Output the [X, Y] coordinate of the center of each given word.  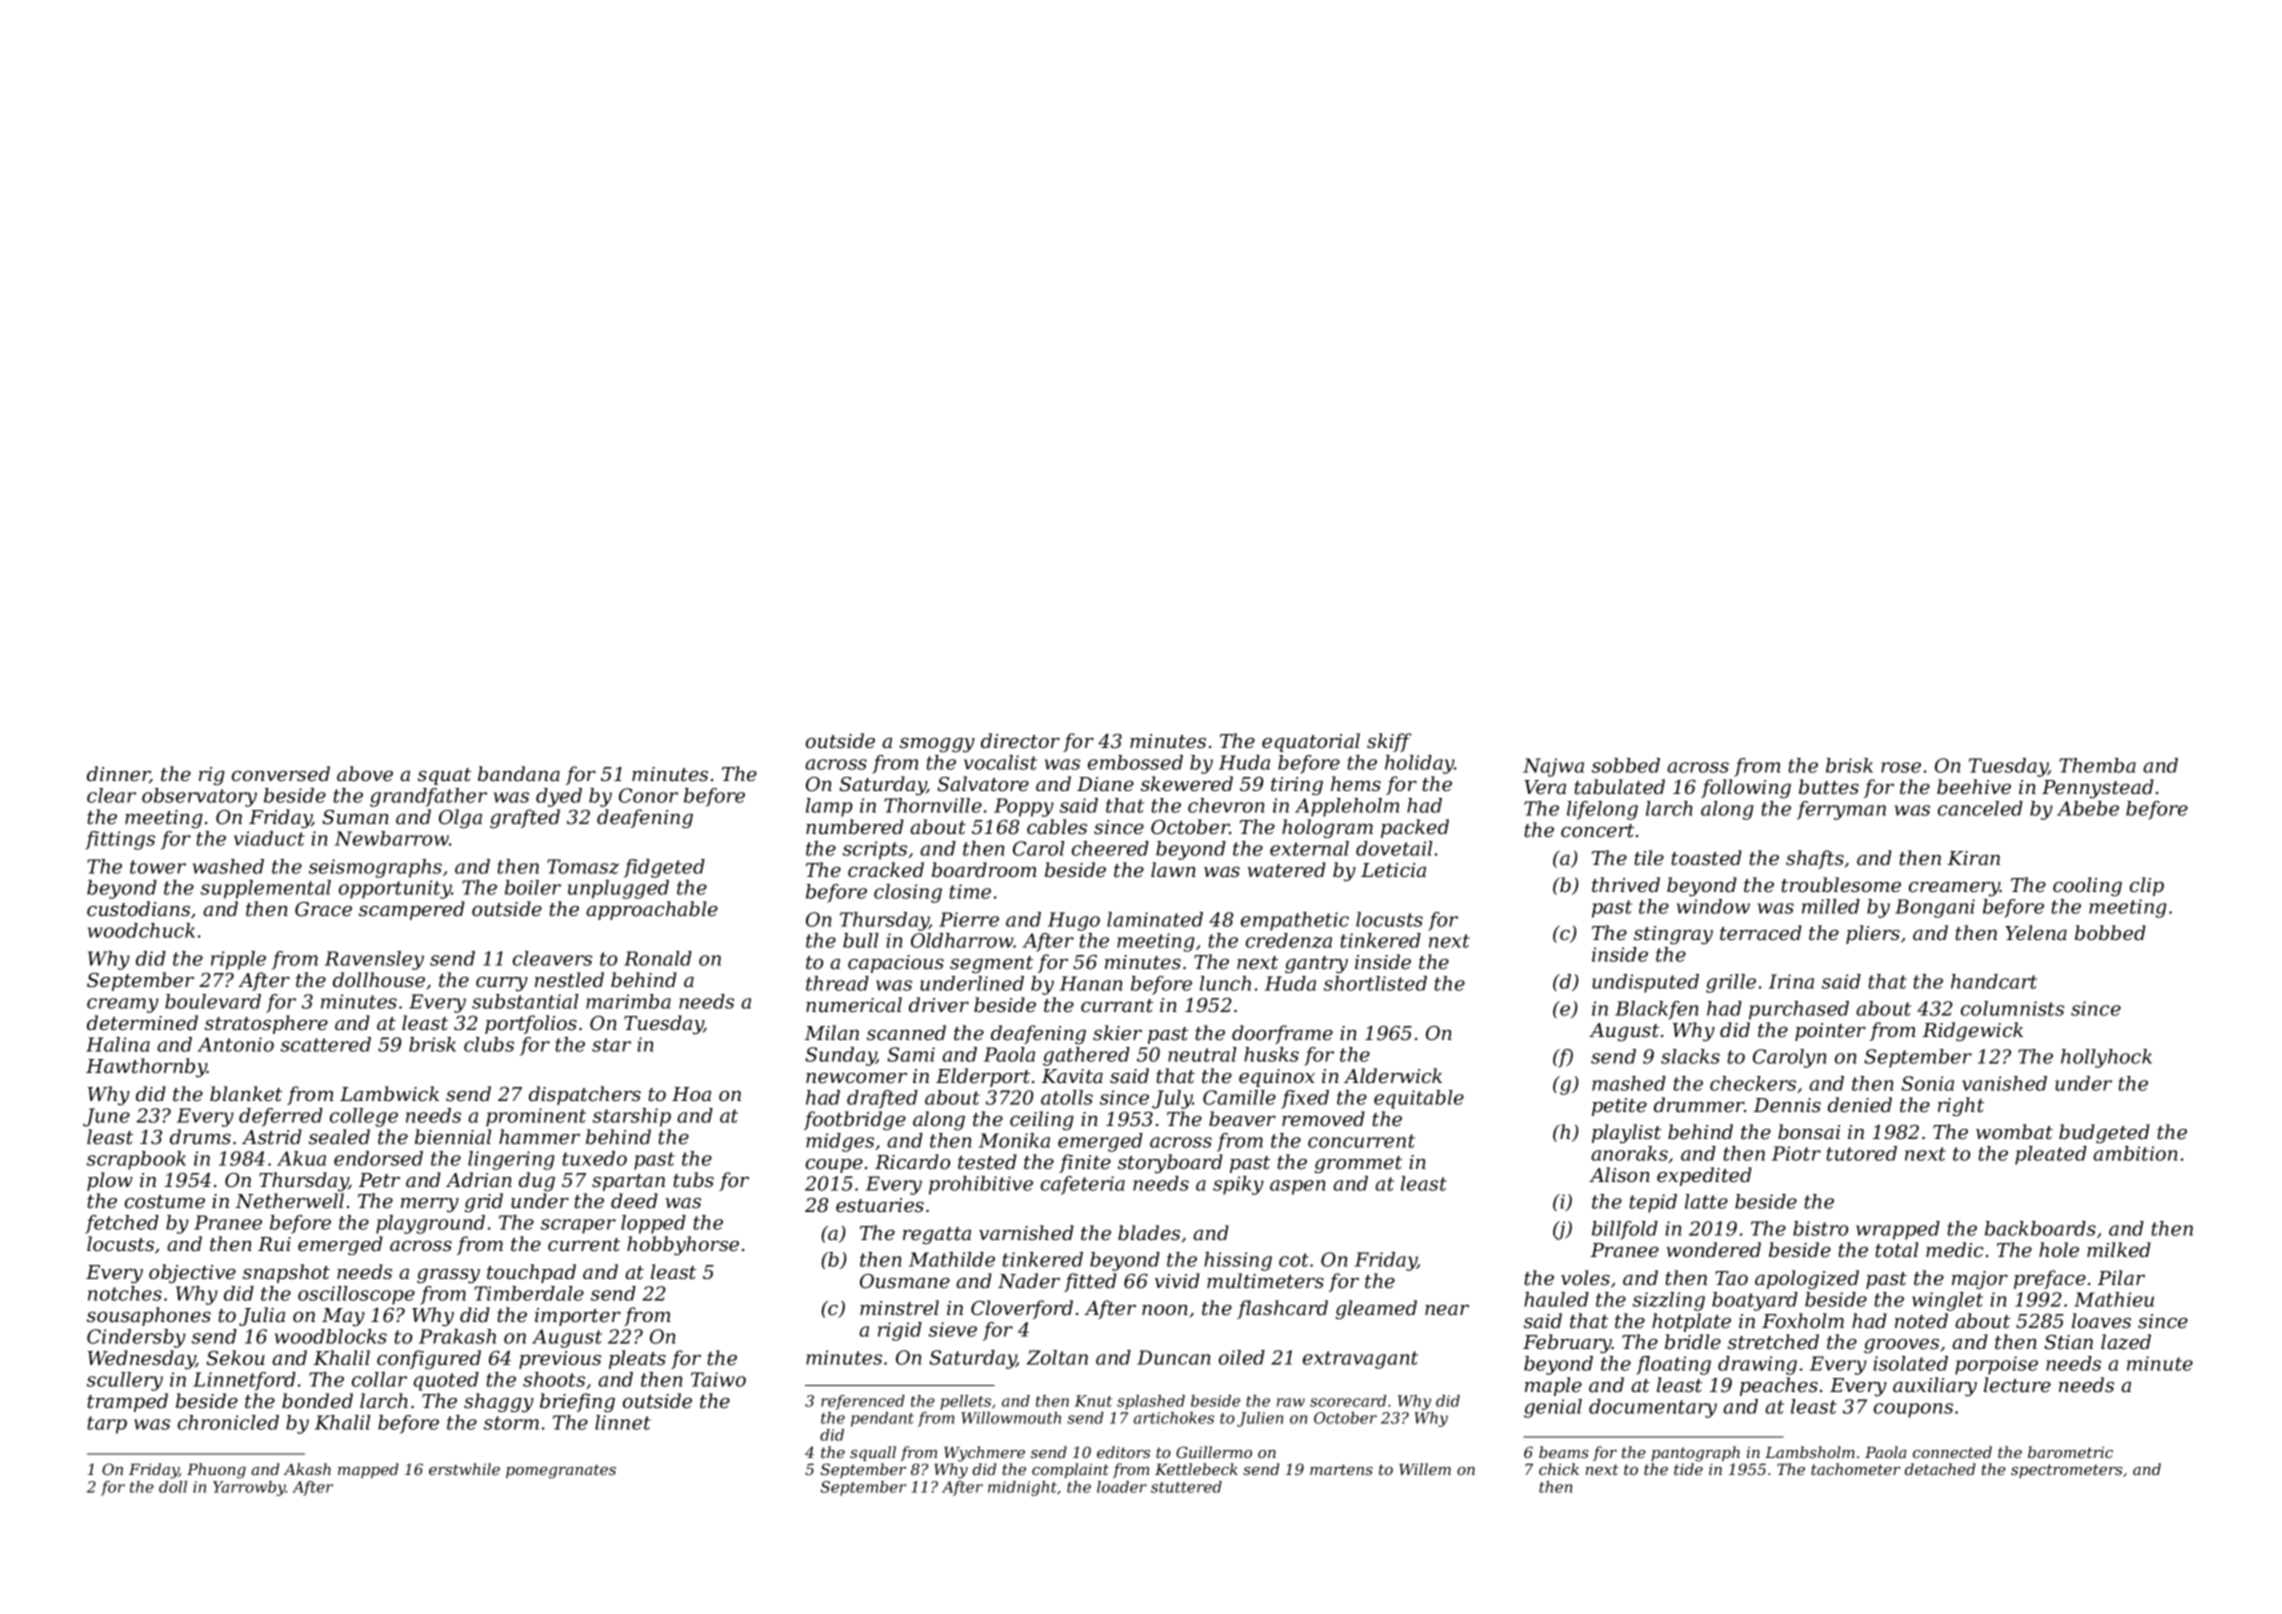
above [365, 773]
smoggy [937, 745]
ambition [2135, 1153]
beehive [1974, 786]
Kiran [1974, 858]
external [1309, 848]
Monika [1014, 1140]
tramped [127, 1402]
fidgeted [664, 868]
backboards [2040, 1228]
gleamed [1376, 1309]
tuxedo [594, 1158]
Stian [2068, 1342]
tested [987, 1162]
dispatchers [585, 1095]
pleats [637, 1359]
